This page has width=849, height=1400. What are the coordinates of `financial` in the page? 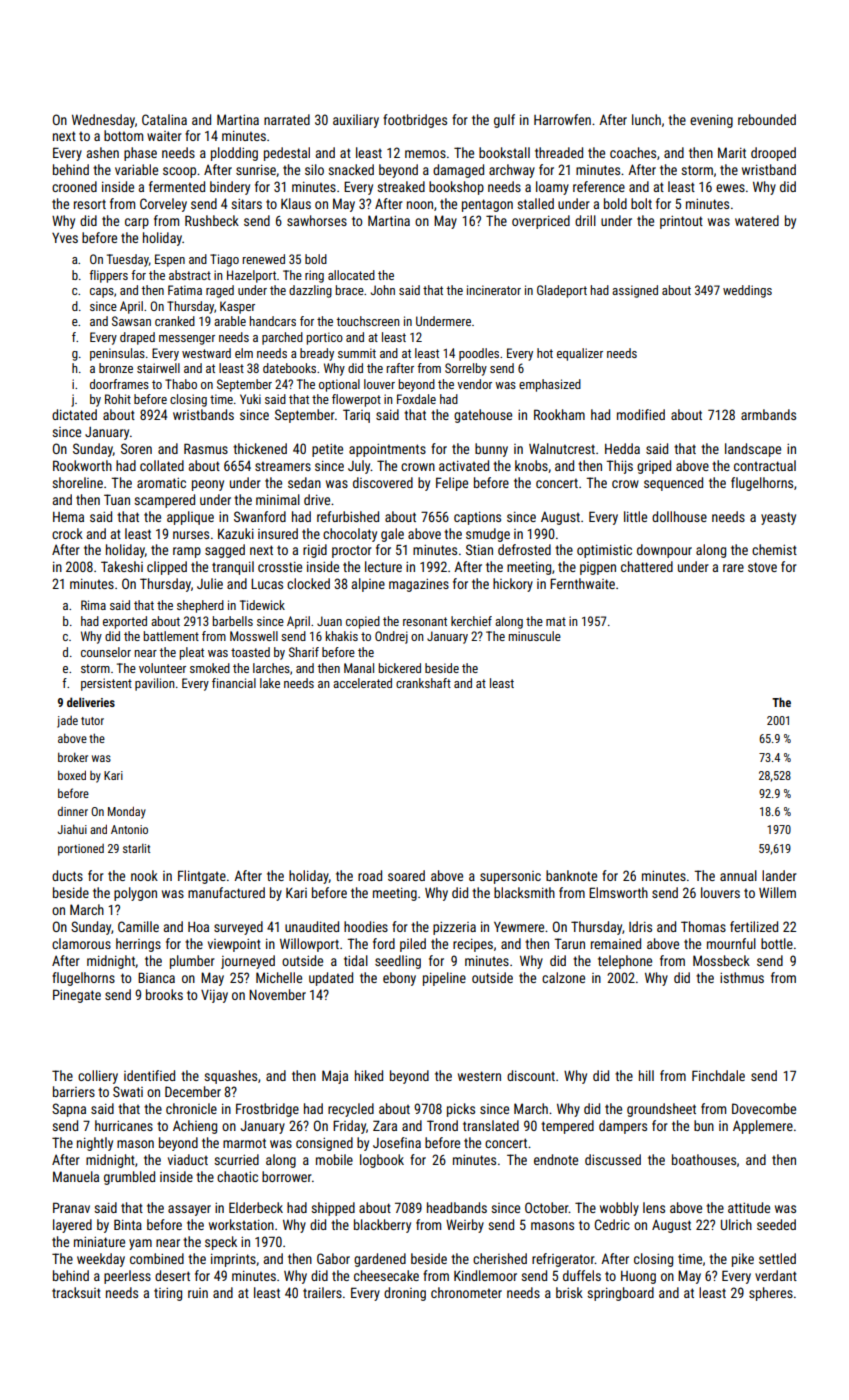 It's located at (234, 683).
